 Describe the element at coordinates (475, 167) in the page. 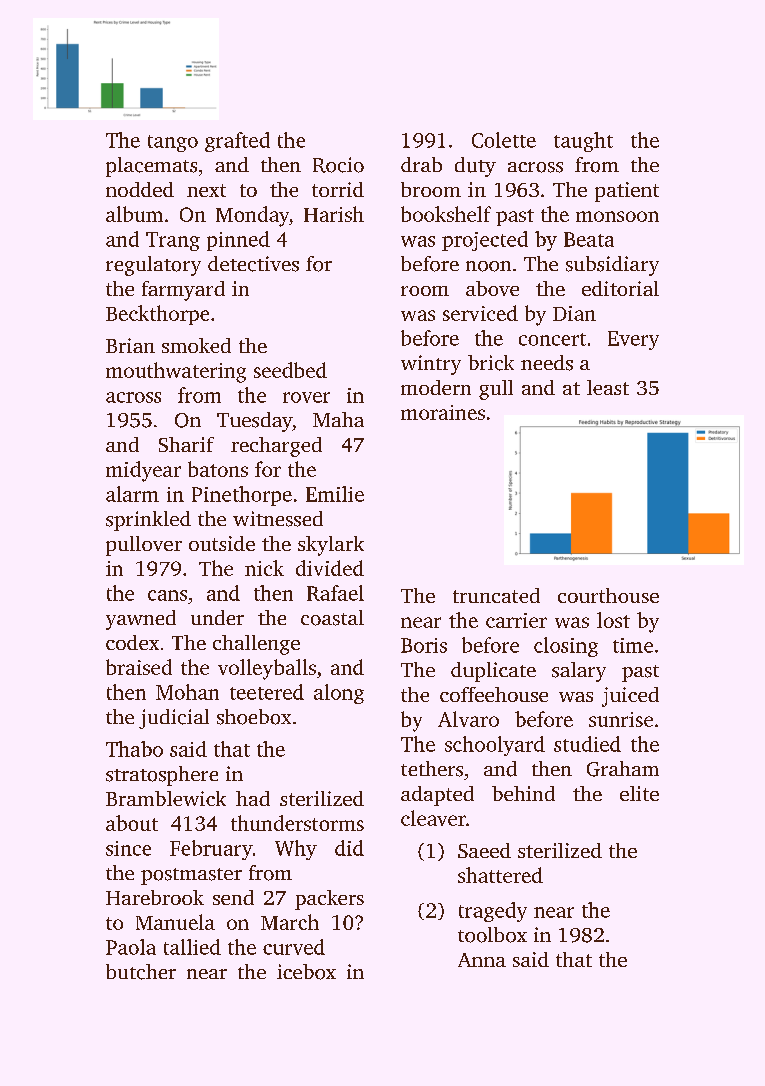

I see `duty` at that location.
